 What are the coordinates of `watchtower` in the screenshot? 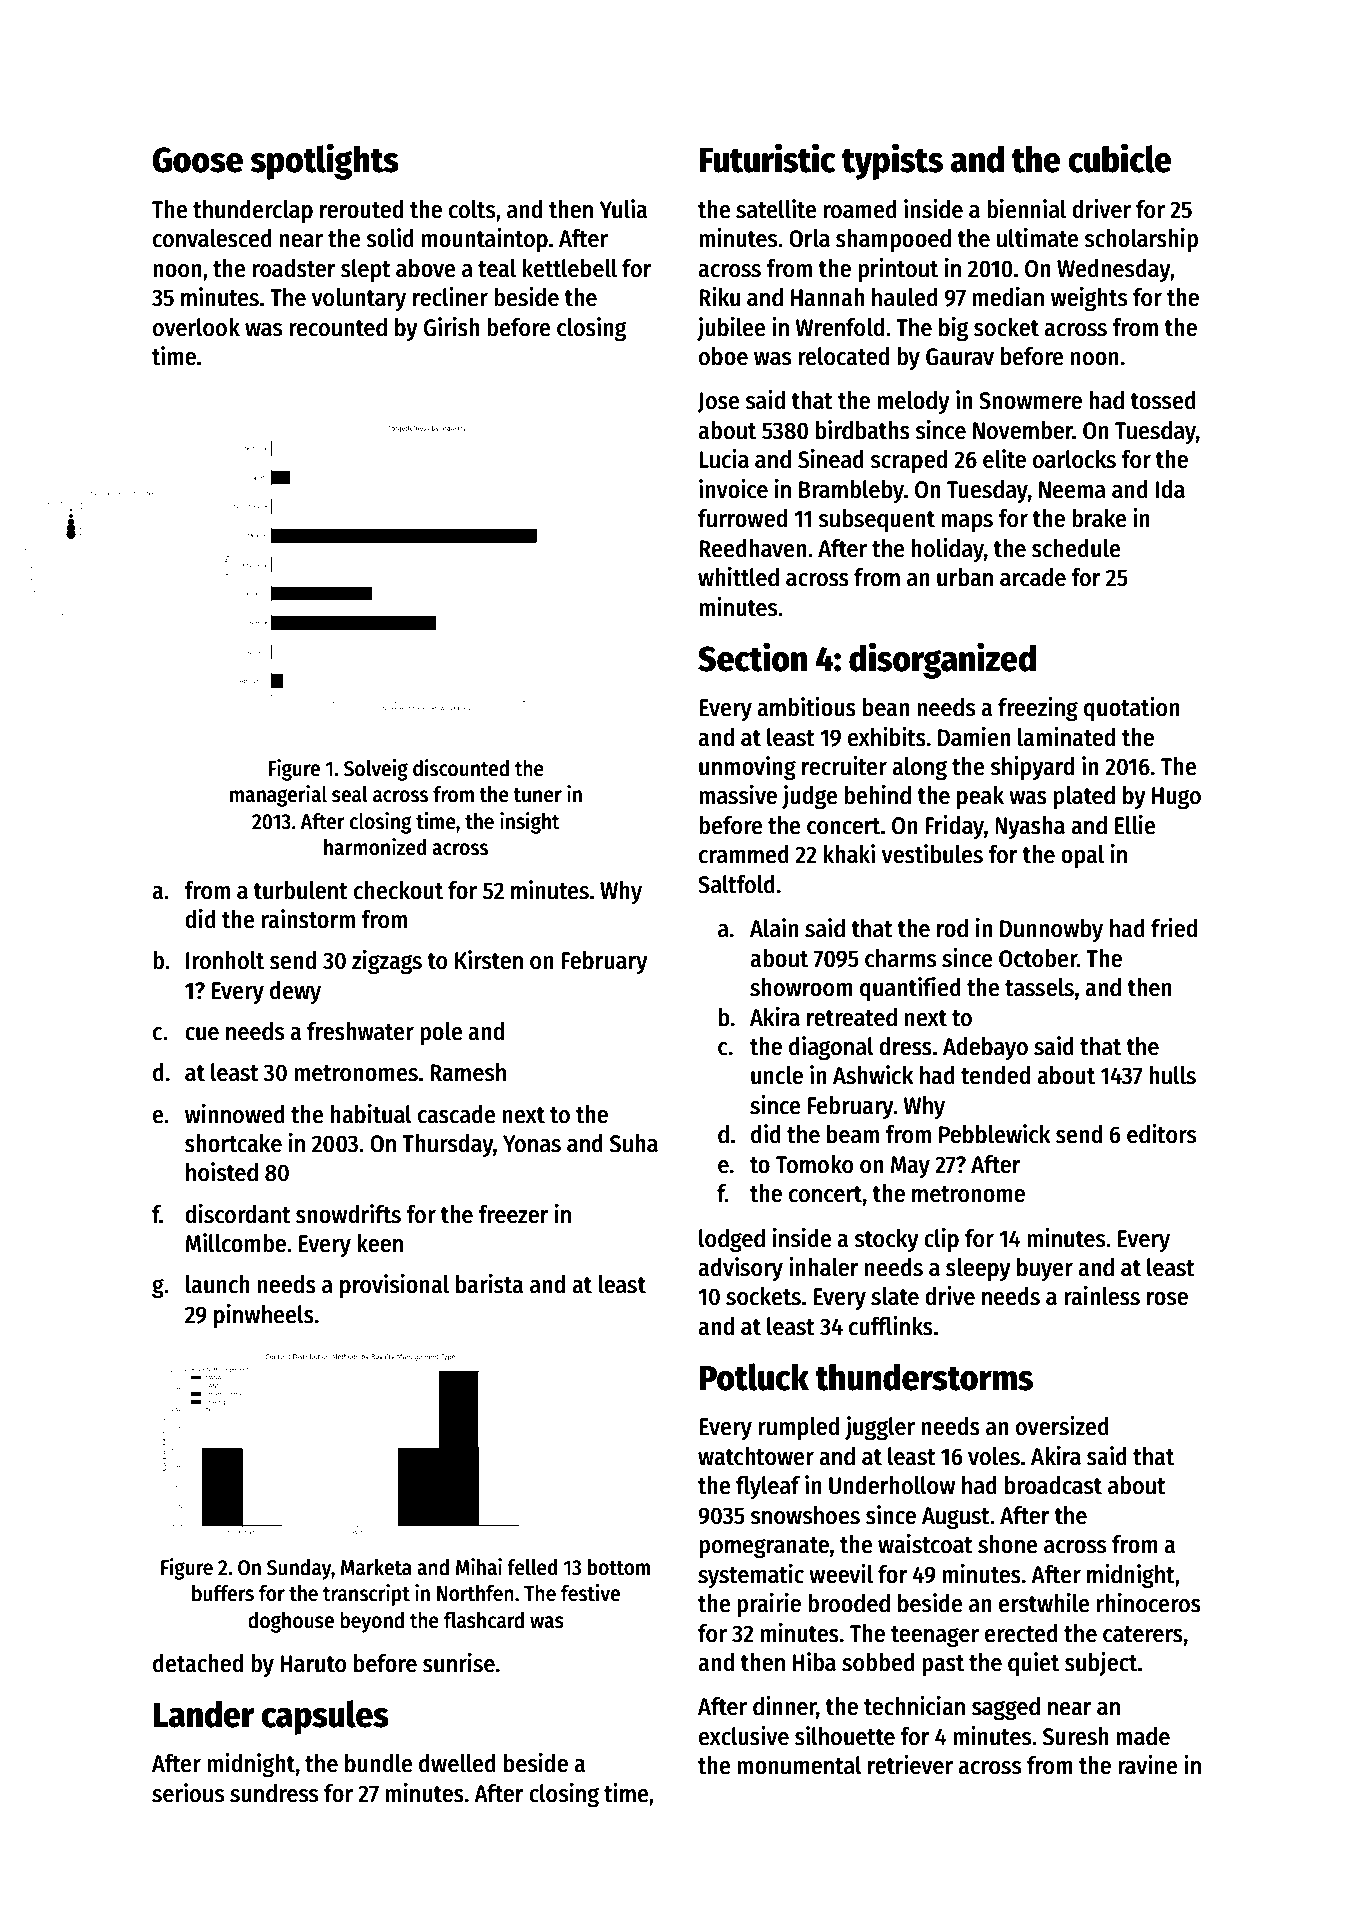 It's located at (756, 1456).
